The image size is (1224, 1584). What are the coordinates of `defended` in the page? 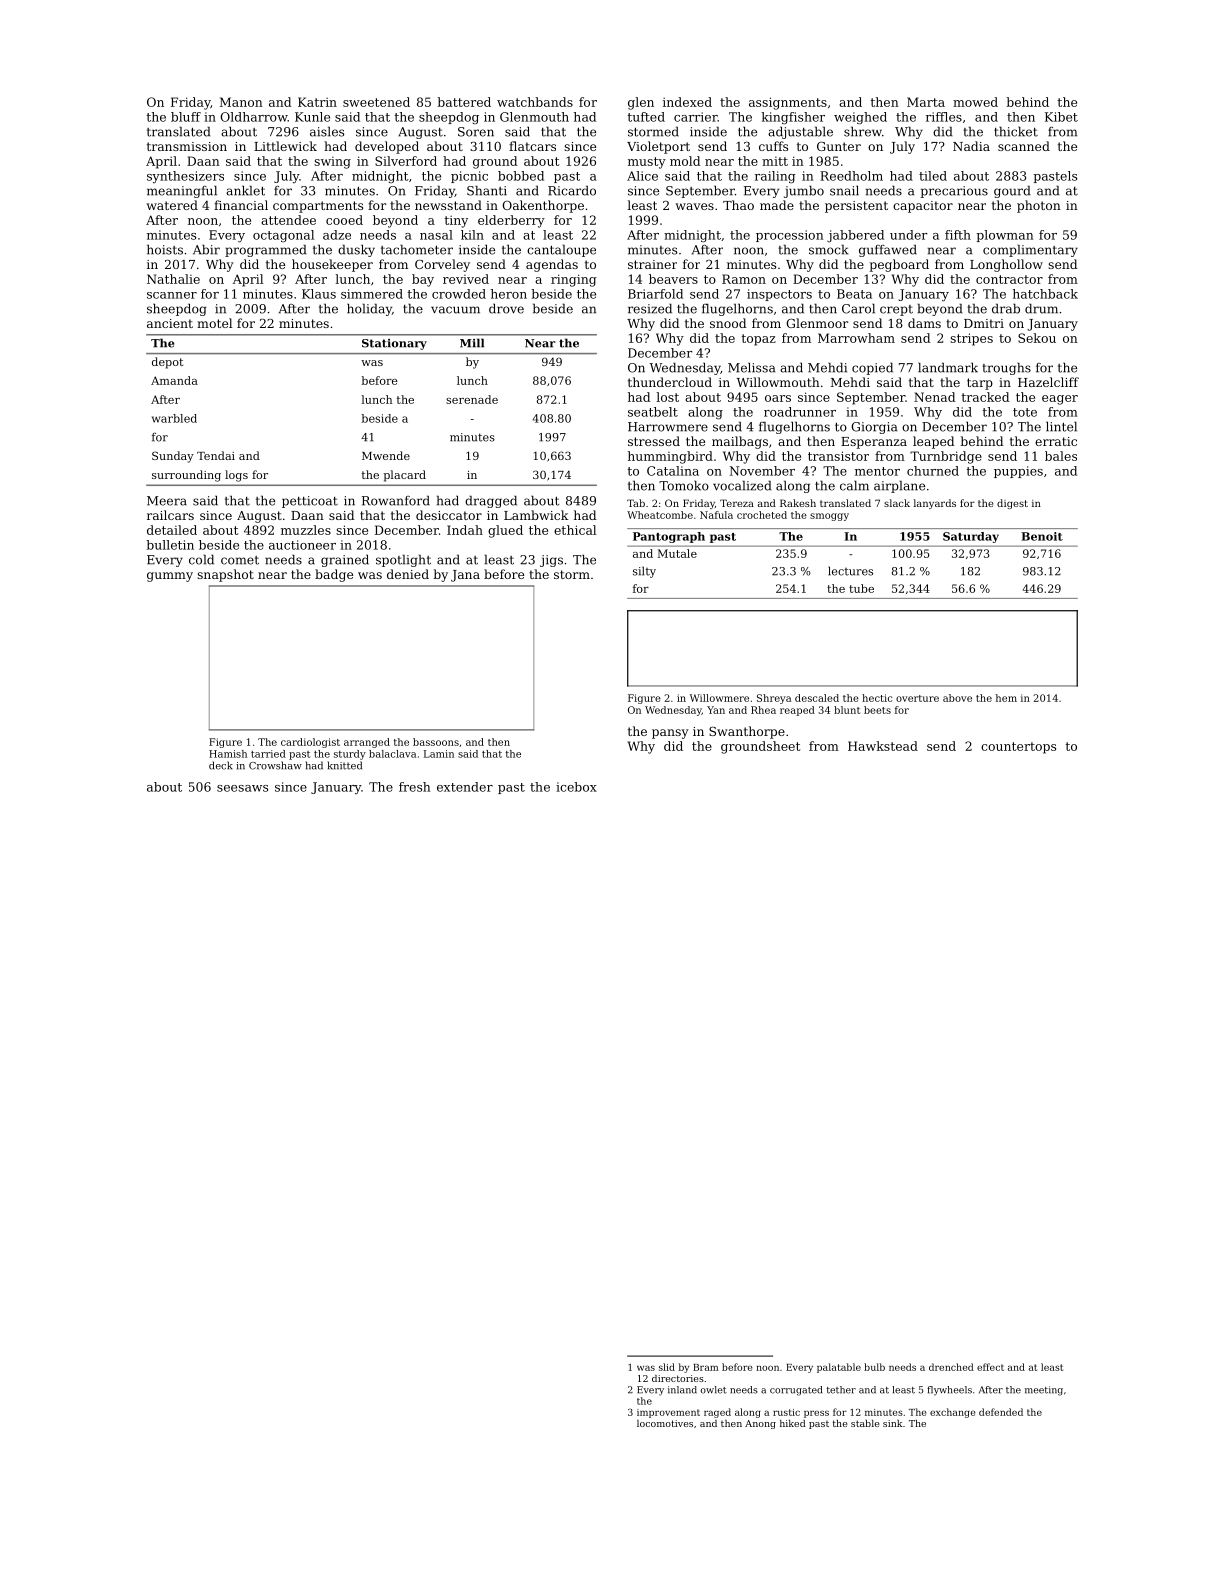 It's located at (1001, 1412).
